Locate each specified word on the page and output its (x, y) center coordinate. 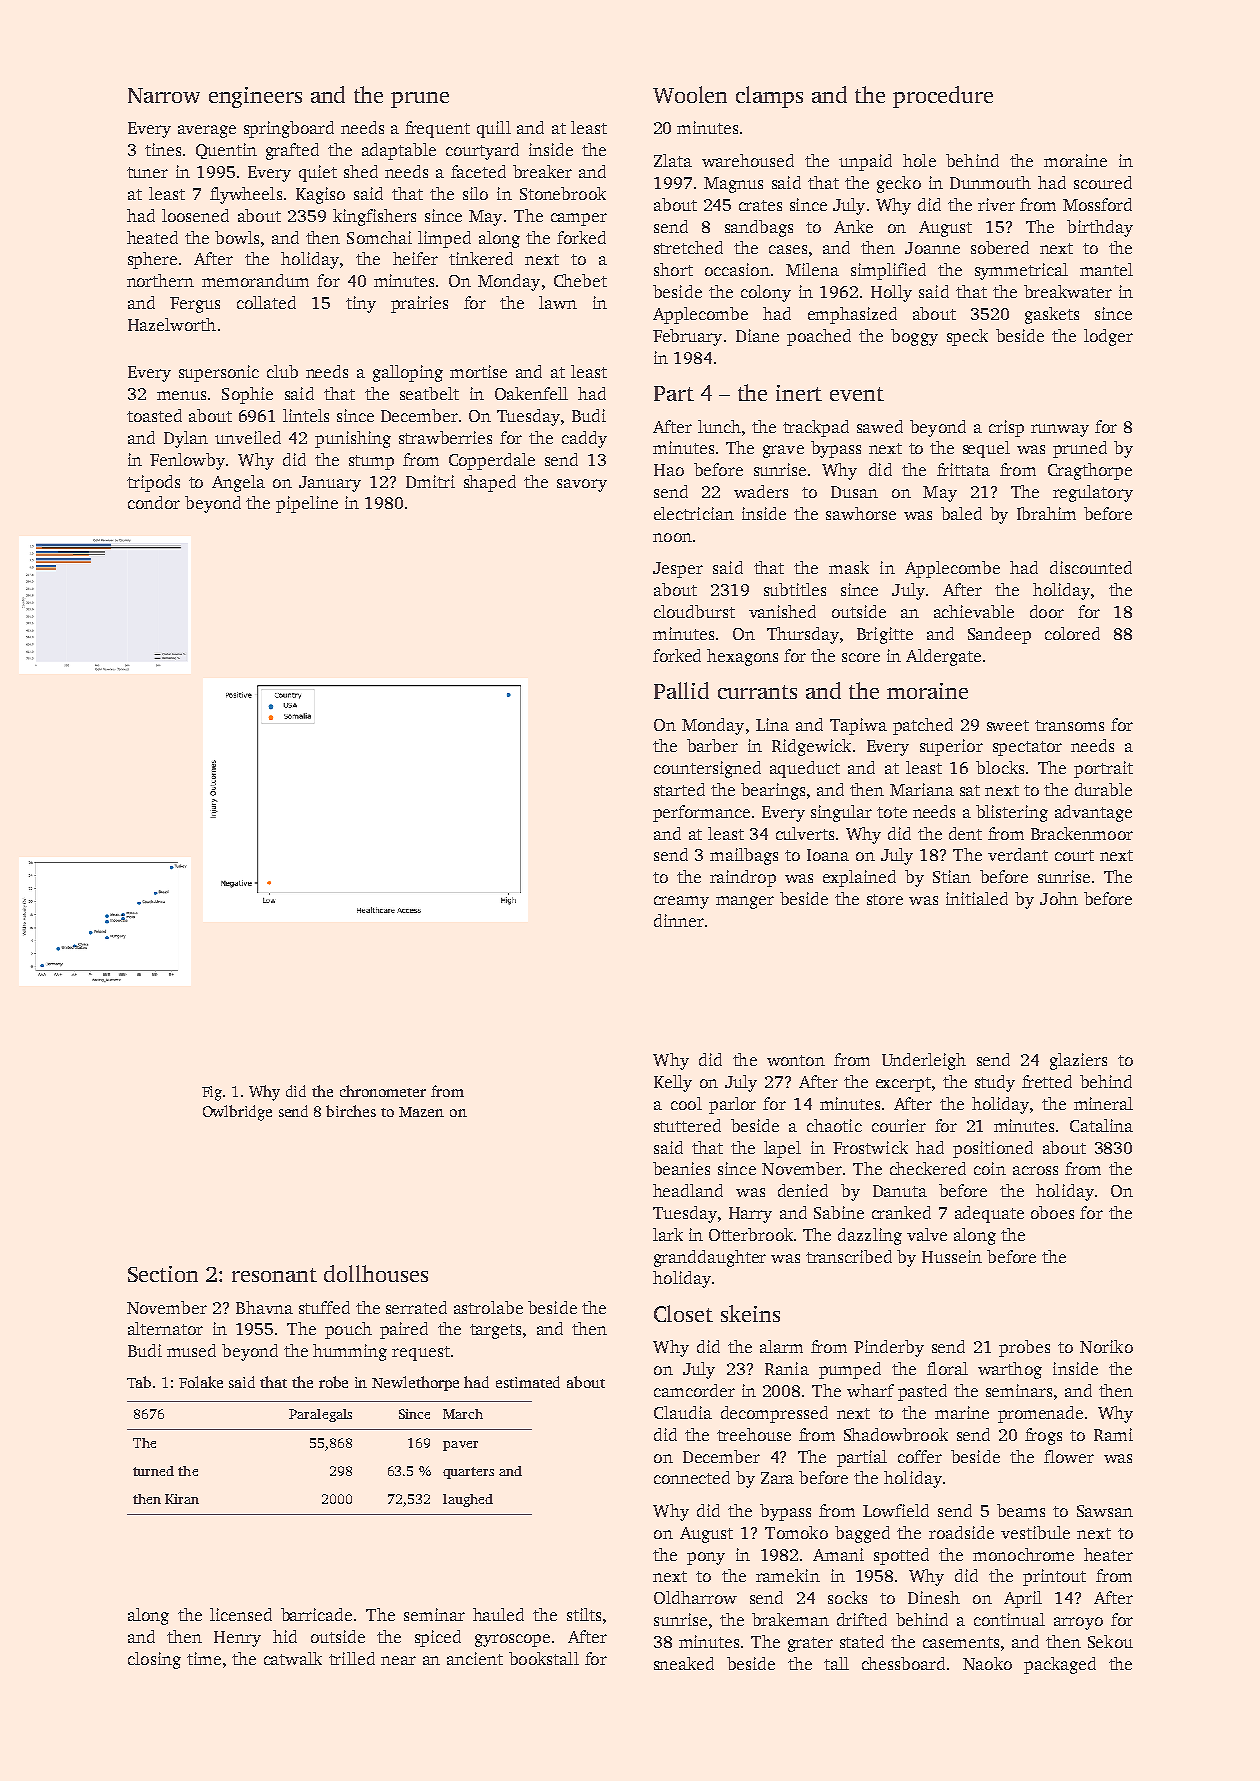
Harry (750, 1215)
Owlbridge (237, 1113)
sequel (986, 449)
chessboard (903, 1663)
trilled (352, 1658)
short (673, 269)
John (1059, 898)
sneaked (684, 1663)
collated (266, 302)
